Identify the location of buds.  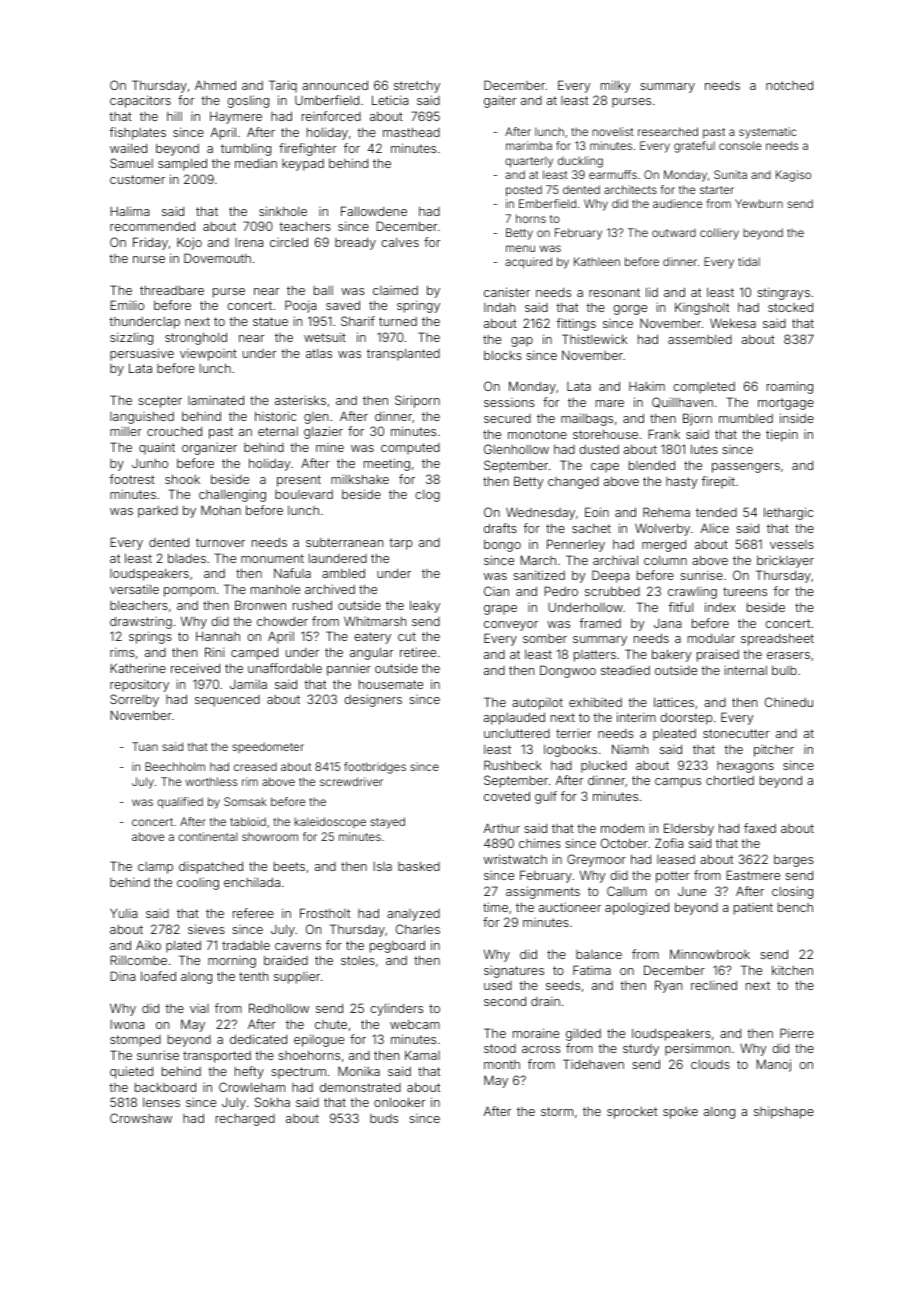
(384, 1118).
